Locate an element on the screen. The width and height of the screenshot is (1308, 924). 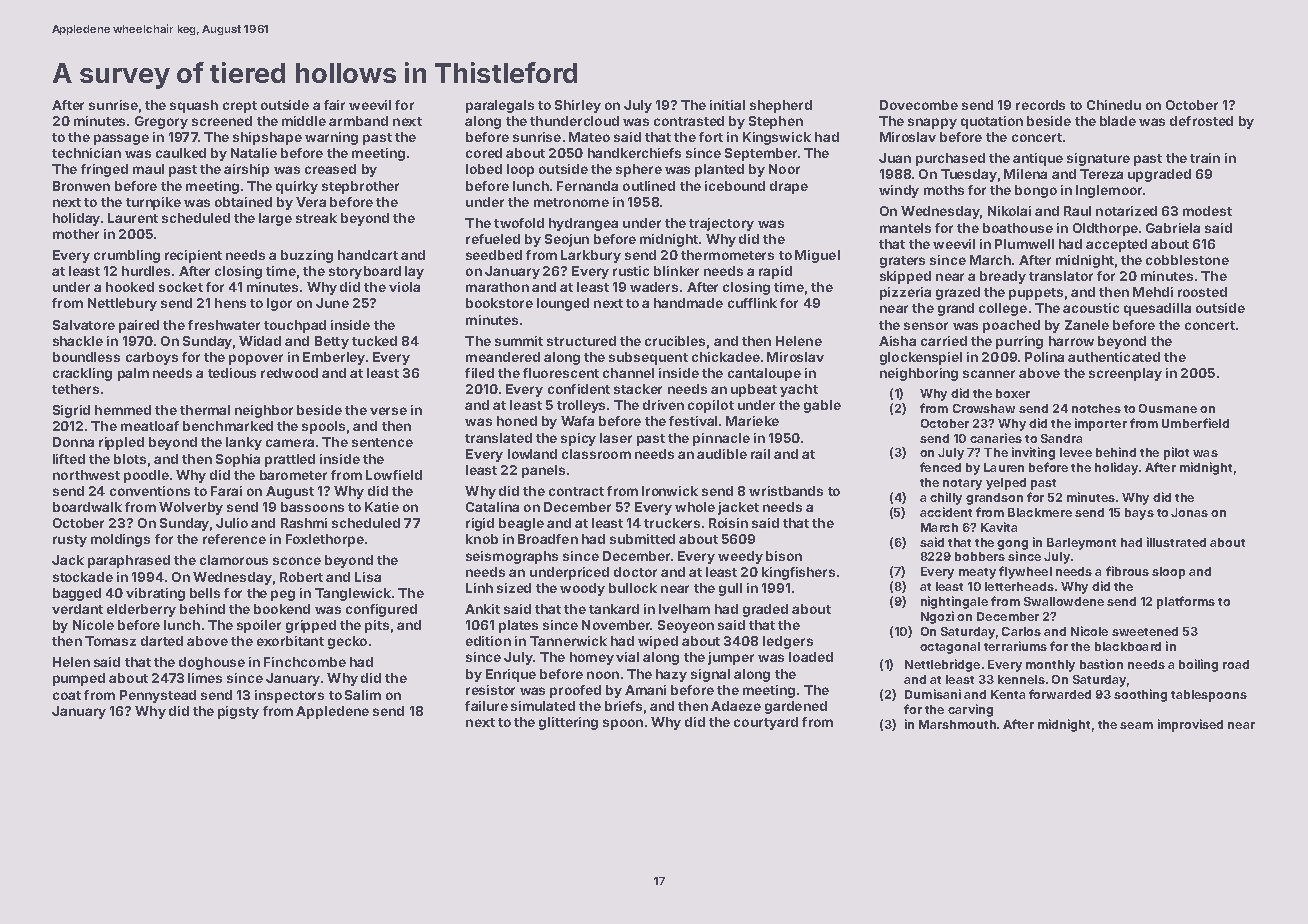
cored is located at coordinates (484, 153).
